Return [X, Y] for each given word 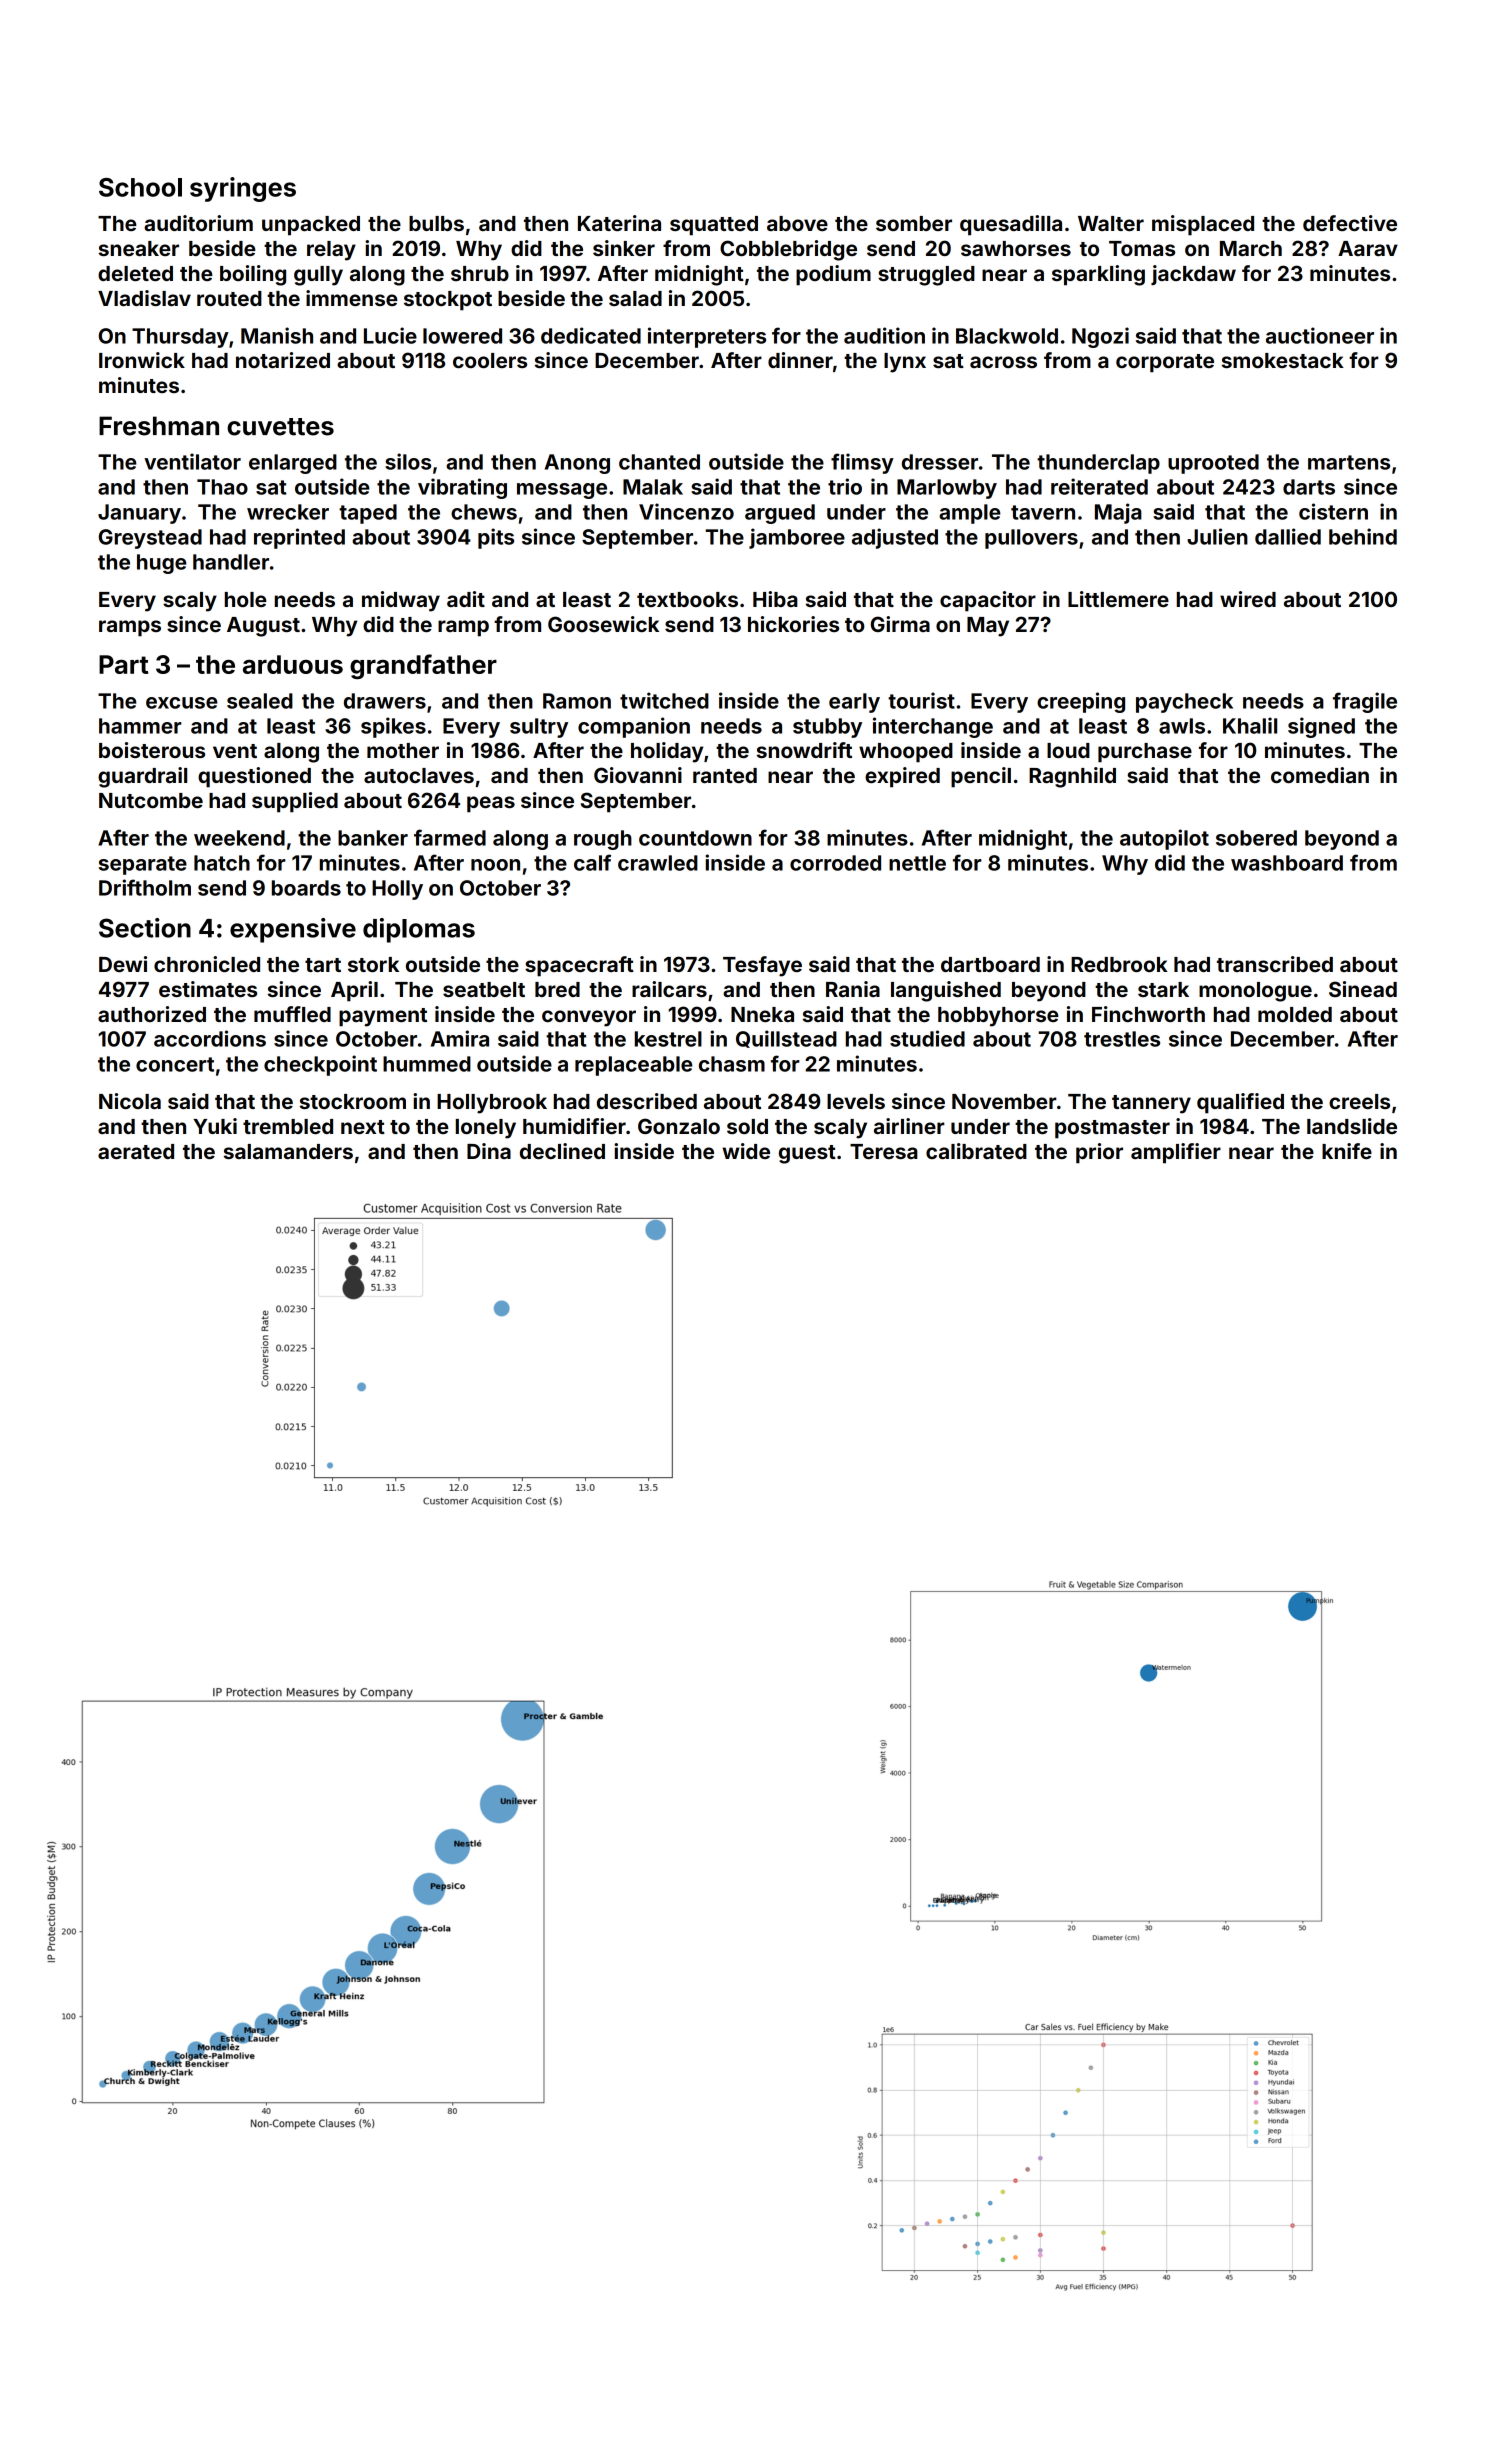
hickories [793, 624]
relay [331, 251]
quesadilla [1011, 225]
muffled [292, 1014]
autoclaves [419, 775]
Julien [1217, 536]
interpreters [707, 337]
